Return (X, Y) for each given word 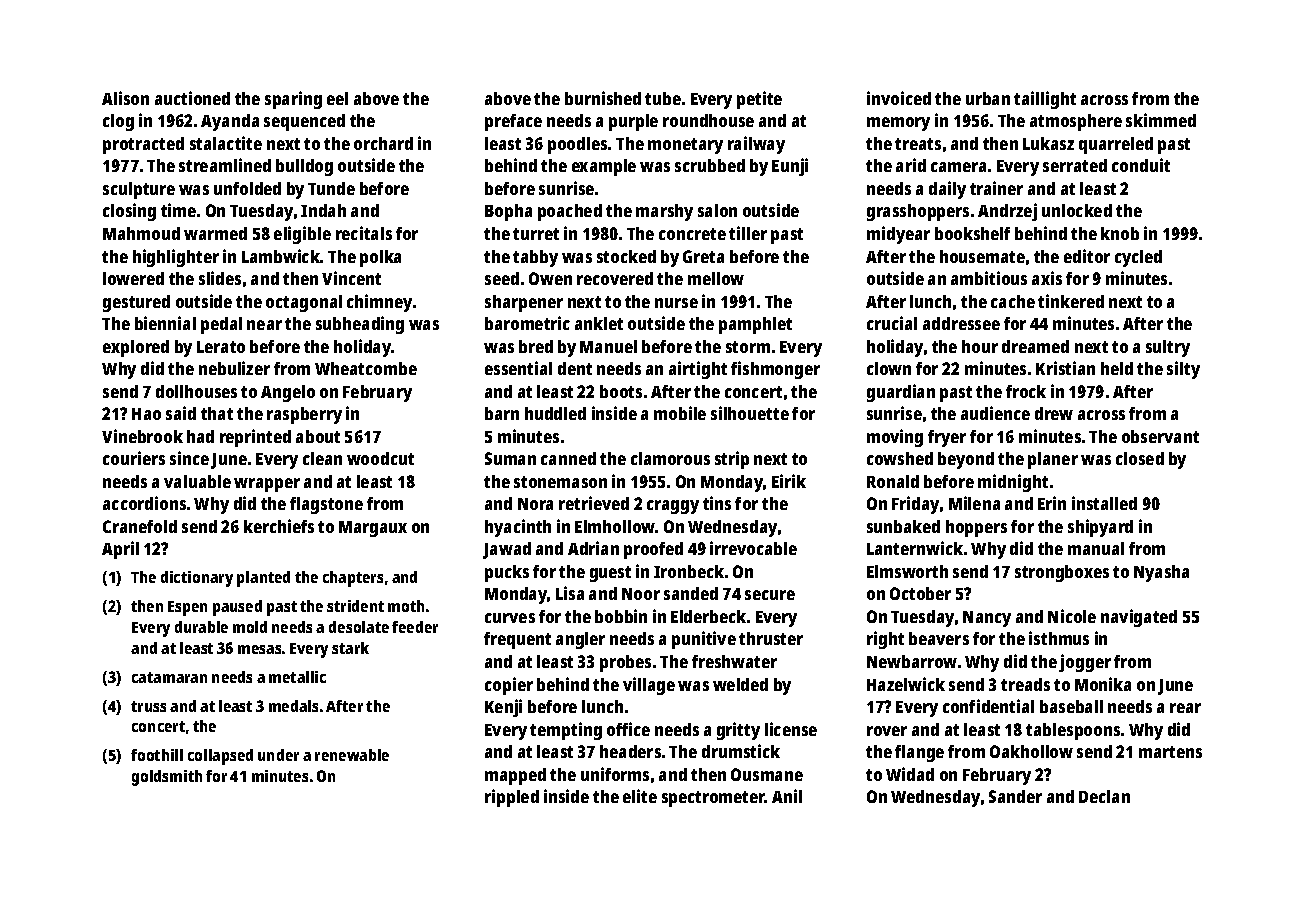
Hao (146, 414)
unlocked (1077, 210)
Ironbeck (689, 571)
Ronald (893, 481)
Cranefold (140, 526)
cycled (1138, 258)
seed (502, 278)
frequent (517, 640)
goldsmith (167, 778)
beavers (939, 638)
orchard (383, 143)
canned (568, 458)
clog (118, 122)
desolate (359, 627)
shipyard (1100, 528)
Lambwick (281, 256)
